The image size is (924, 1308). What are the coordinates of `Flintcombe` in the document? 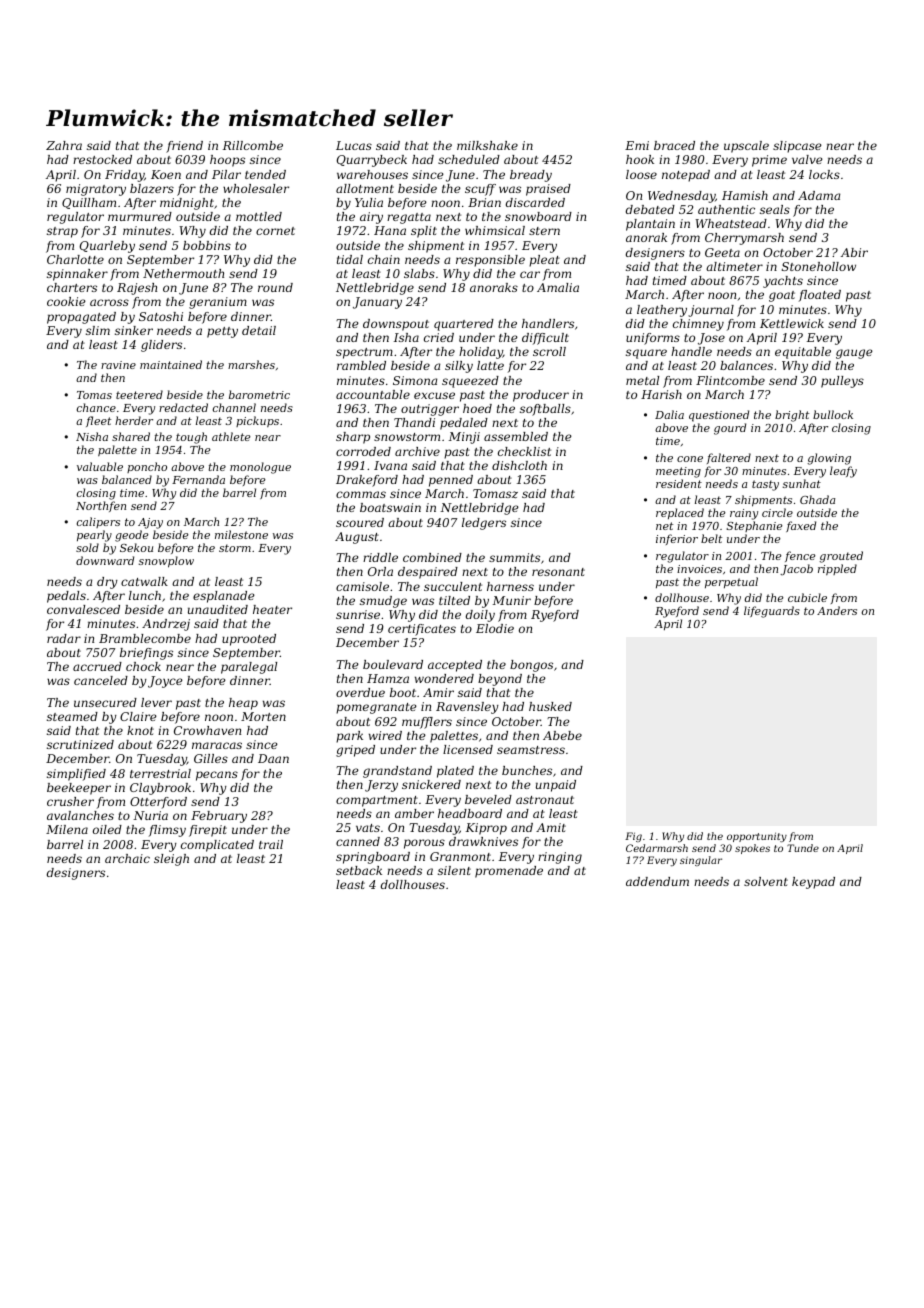 It's located at (730, 380).
